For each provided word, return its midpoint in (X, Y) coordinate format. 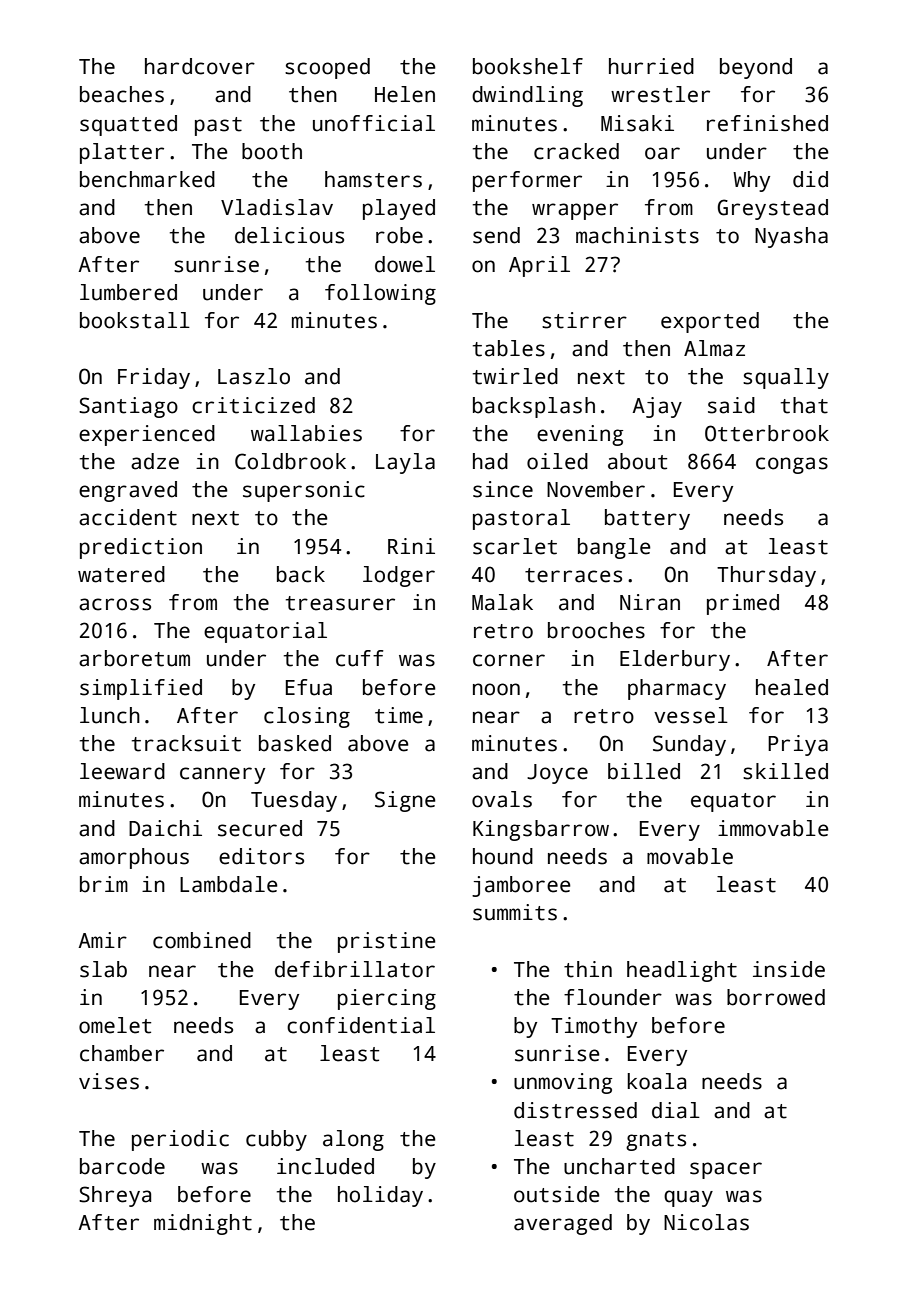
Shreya (115, 1196)
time (399, 715)
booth (272, 151)
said (731, 405)
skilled (785, 771)
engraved (128, 491)
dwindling (527, 96)
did (810, 179)
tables (509, 348)
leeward (122, 771)
